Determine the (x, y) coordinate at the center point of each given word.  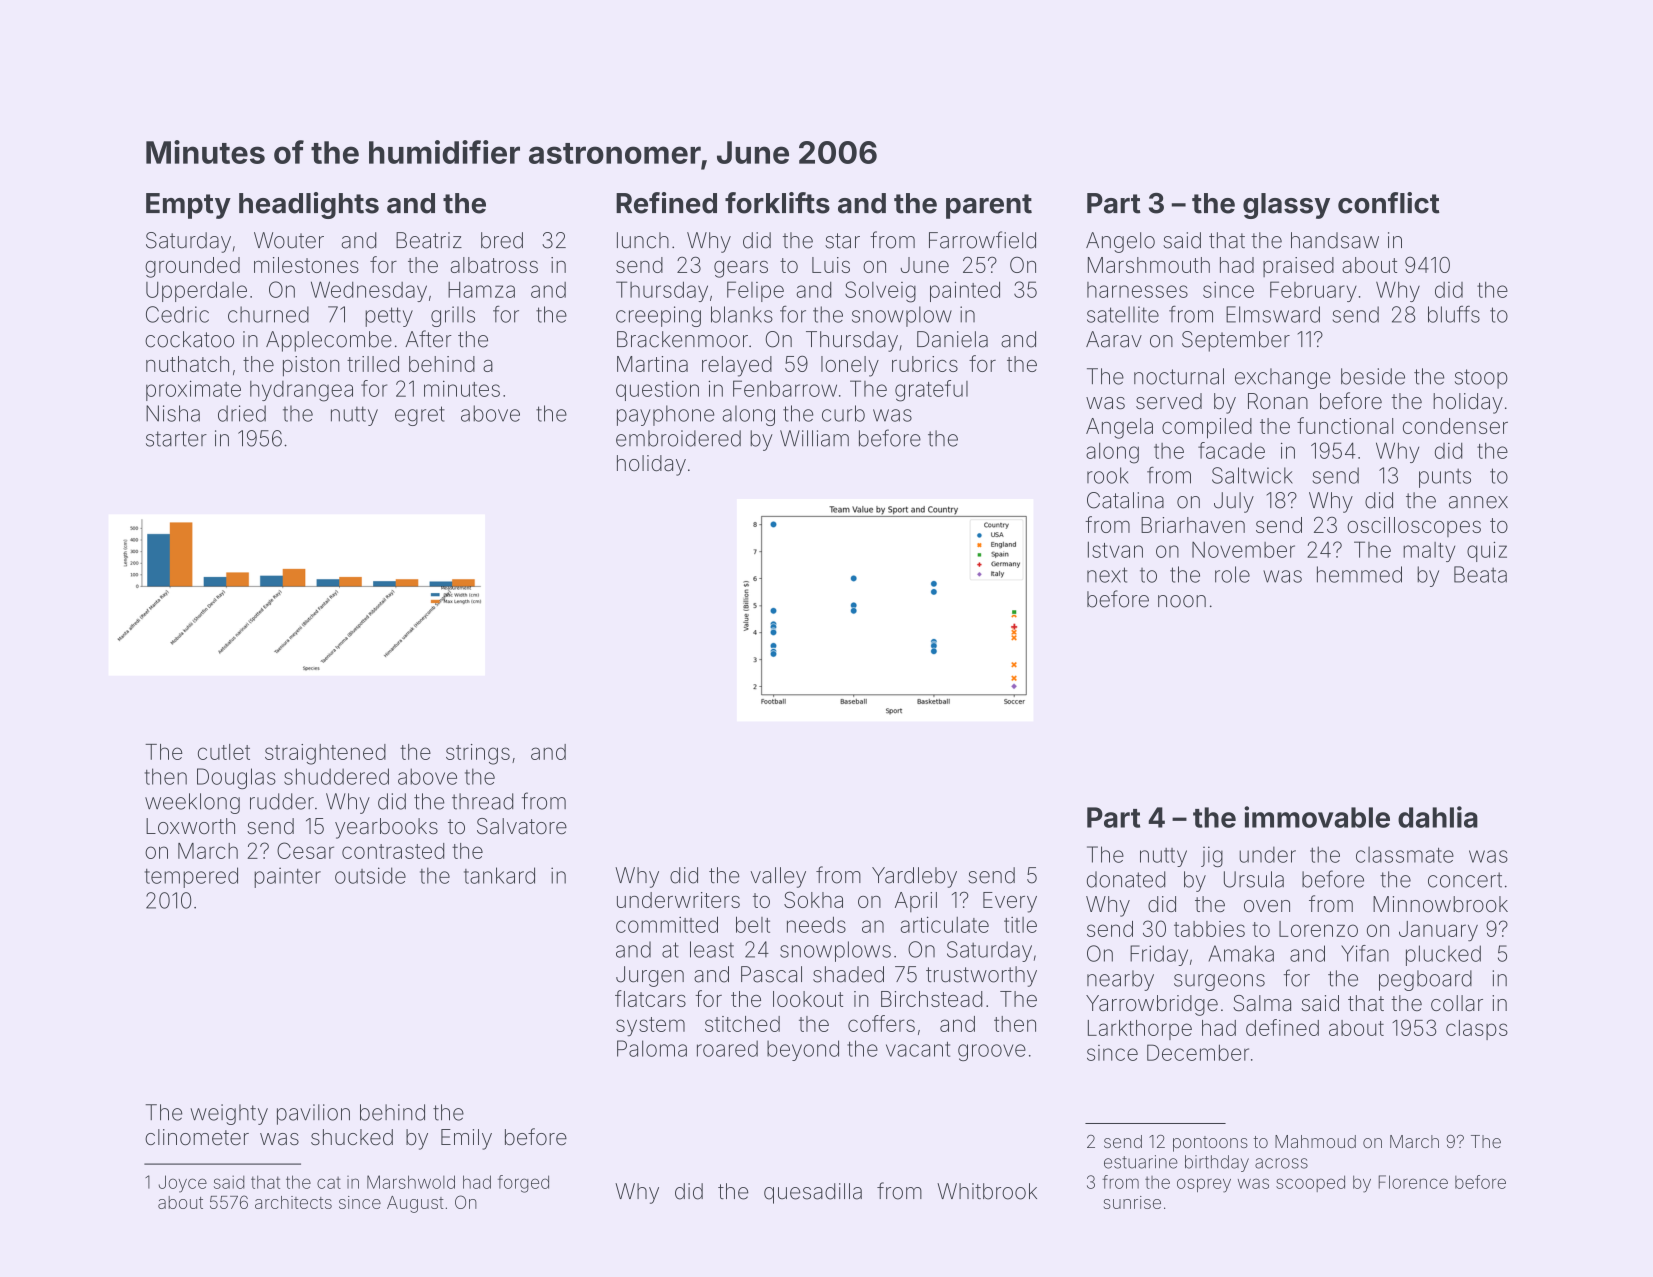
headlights (309, 205)
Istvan (1115, 549)
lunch (643, 240)
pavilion (313, 1114)
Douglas (236, 778)
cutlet (224, 752)
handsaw (1335, 240)
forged (523, 1184)
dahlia (1438, 817)
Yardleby (914, 877)
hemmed (1359, 574)
